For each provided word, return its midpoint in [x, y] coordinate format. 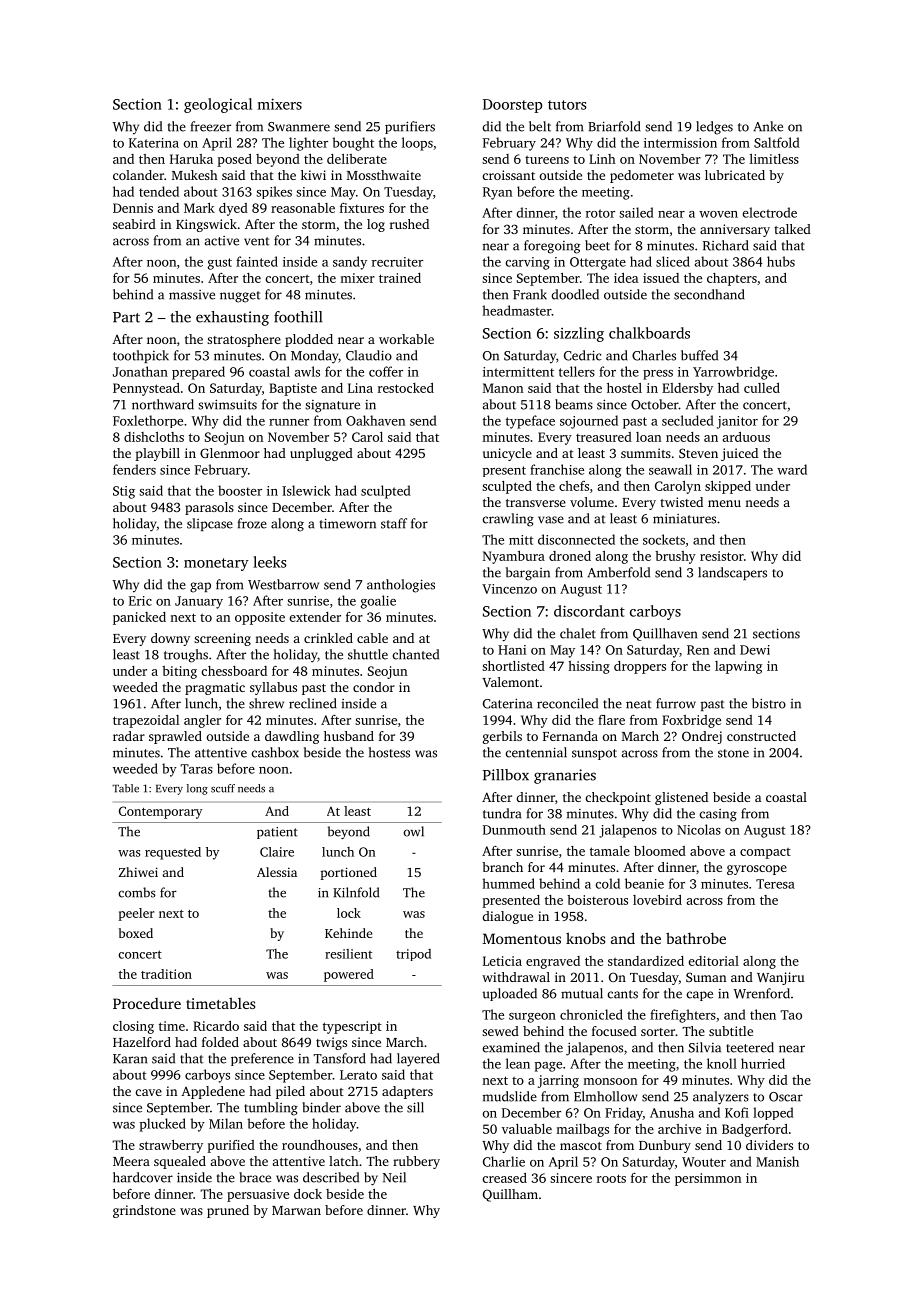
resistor [722, 556]
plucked [163, 1125]
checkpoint [618, 798]
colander [138, 175]
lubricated [735, 175]
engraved [553, 962]
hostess [389, 752]
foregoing [552, 247]
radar [129, 736]
